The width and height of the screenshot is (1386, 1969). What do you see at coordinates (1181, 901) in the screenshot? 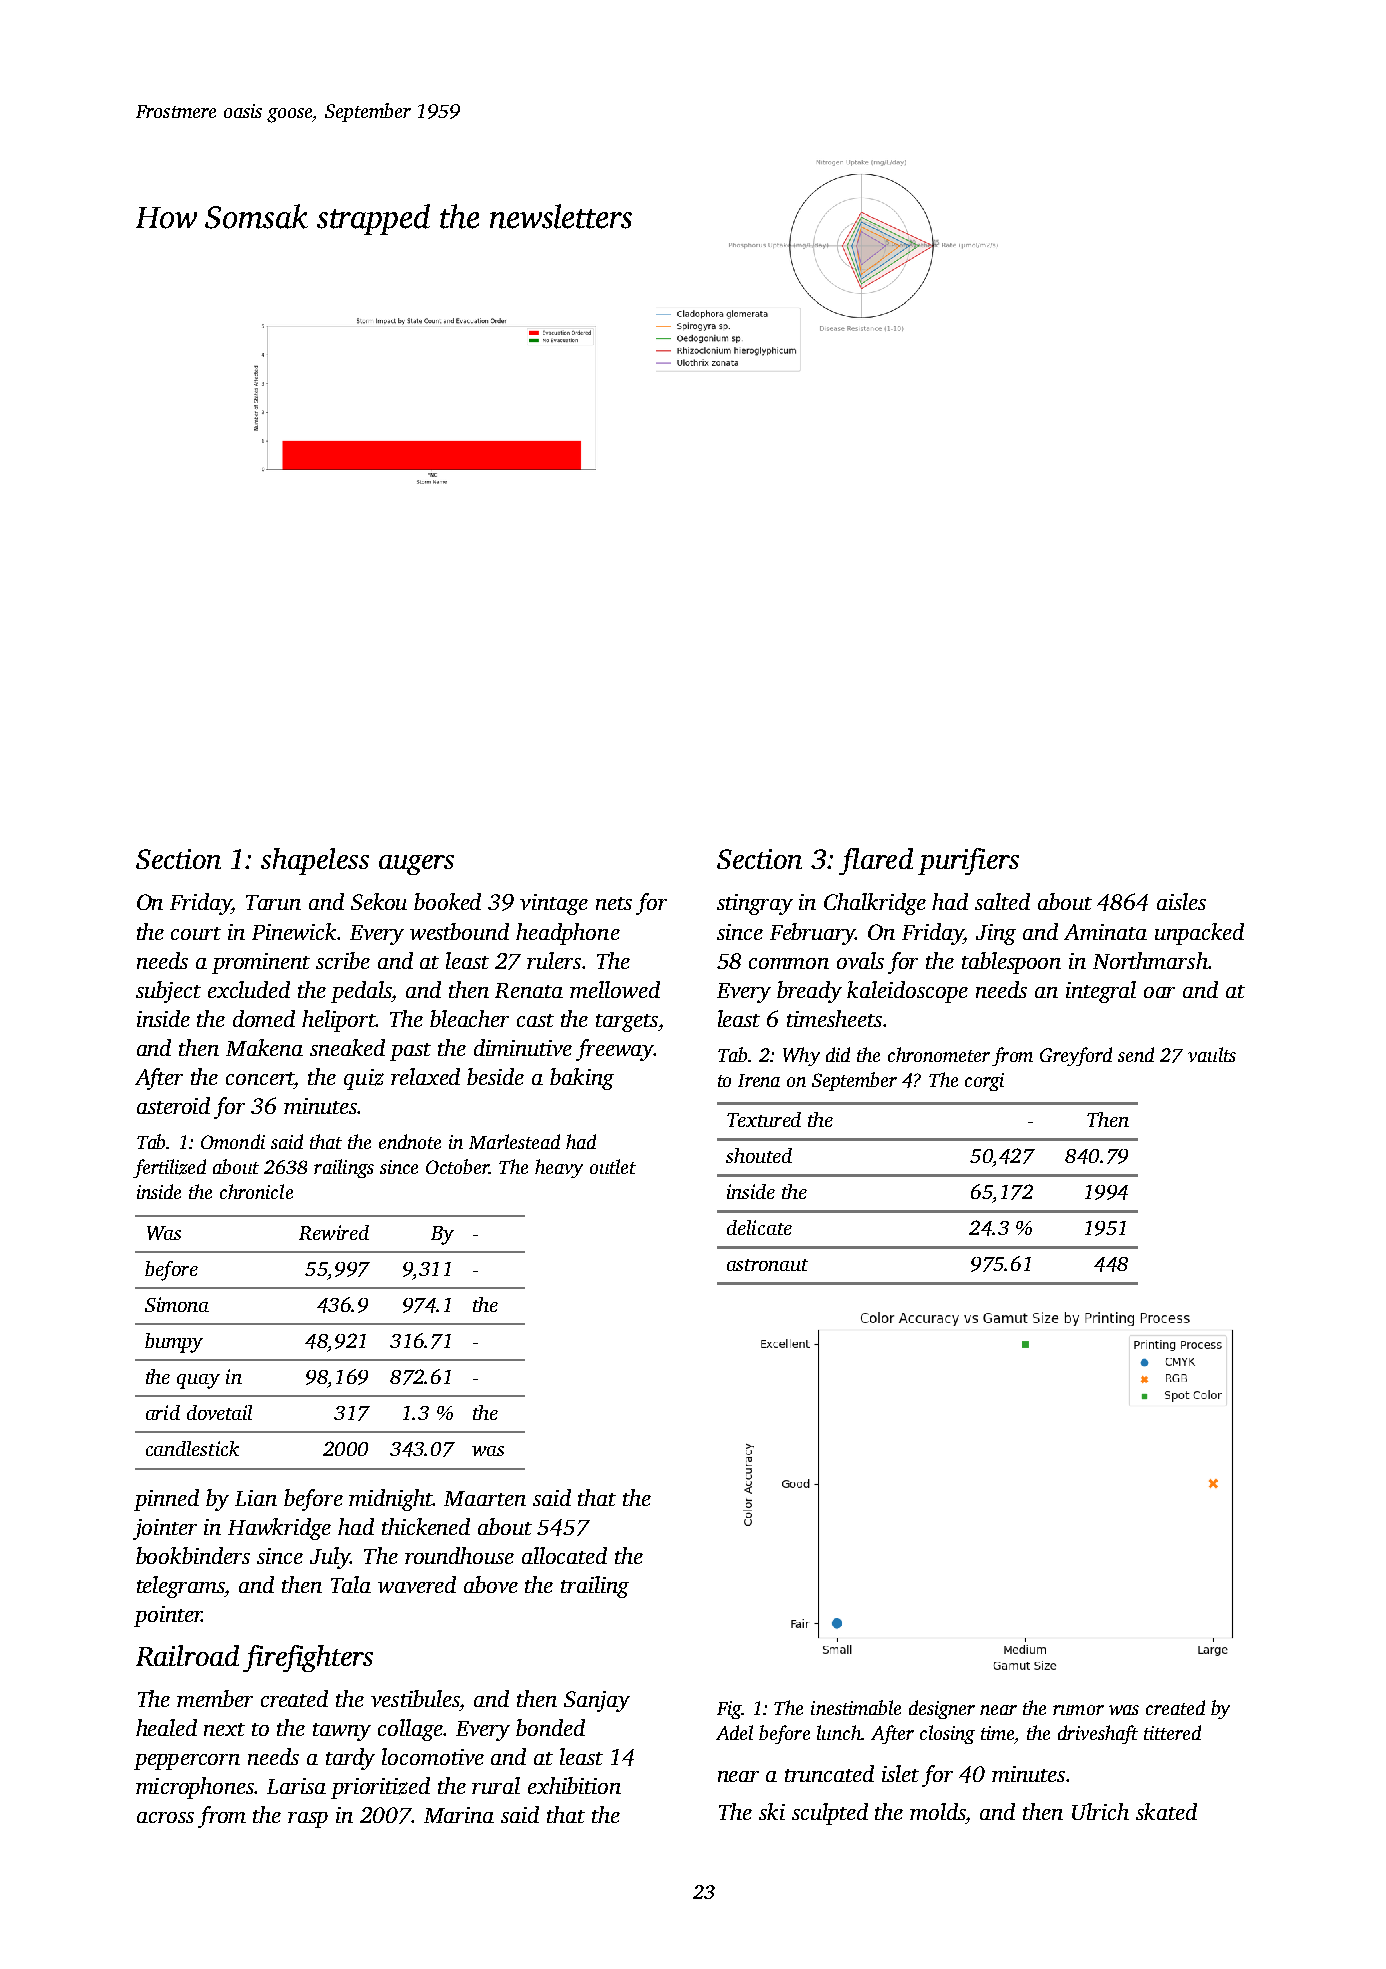
I see `aisles` at bounding box center [1181, 901].
